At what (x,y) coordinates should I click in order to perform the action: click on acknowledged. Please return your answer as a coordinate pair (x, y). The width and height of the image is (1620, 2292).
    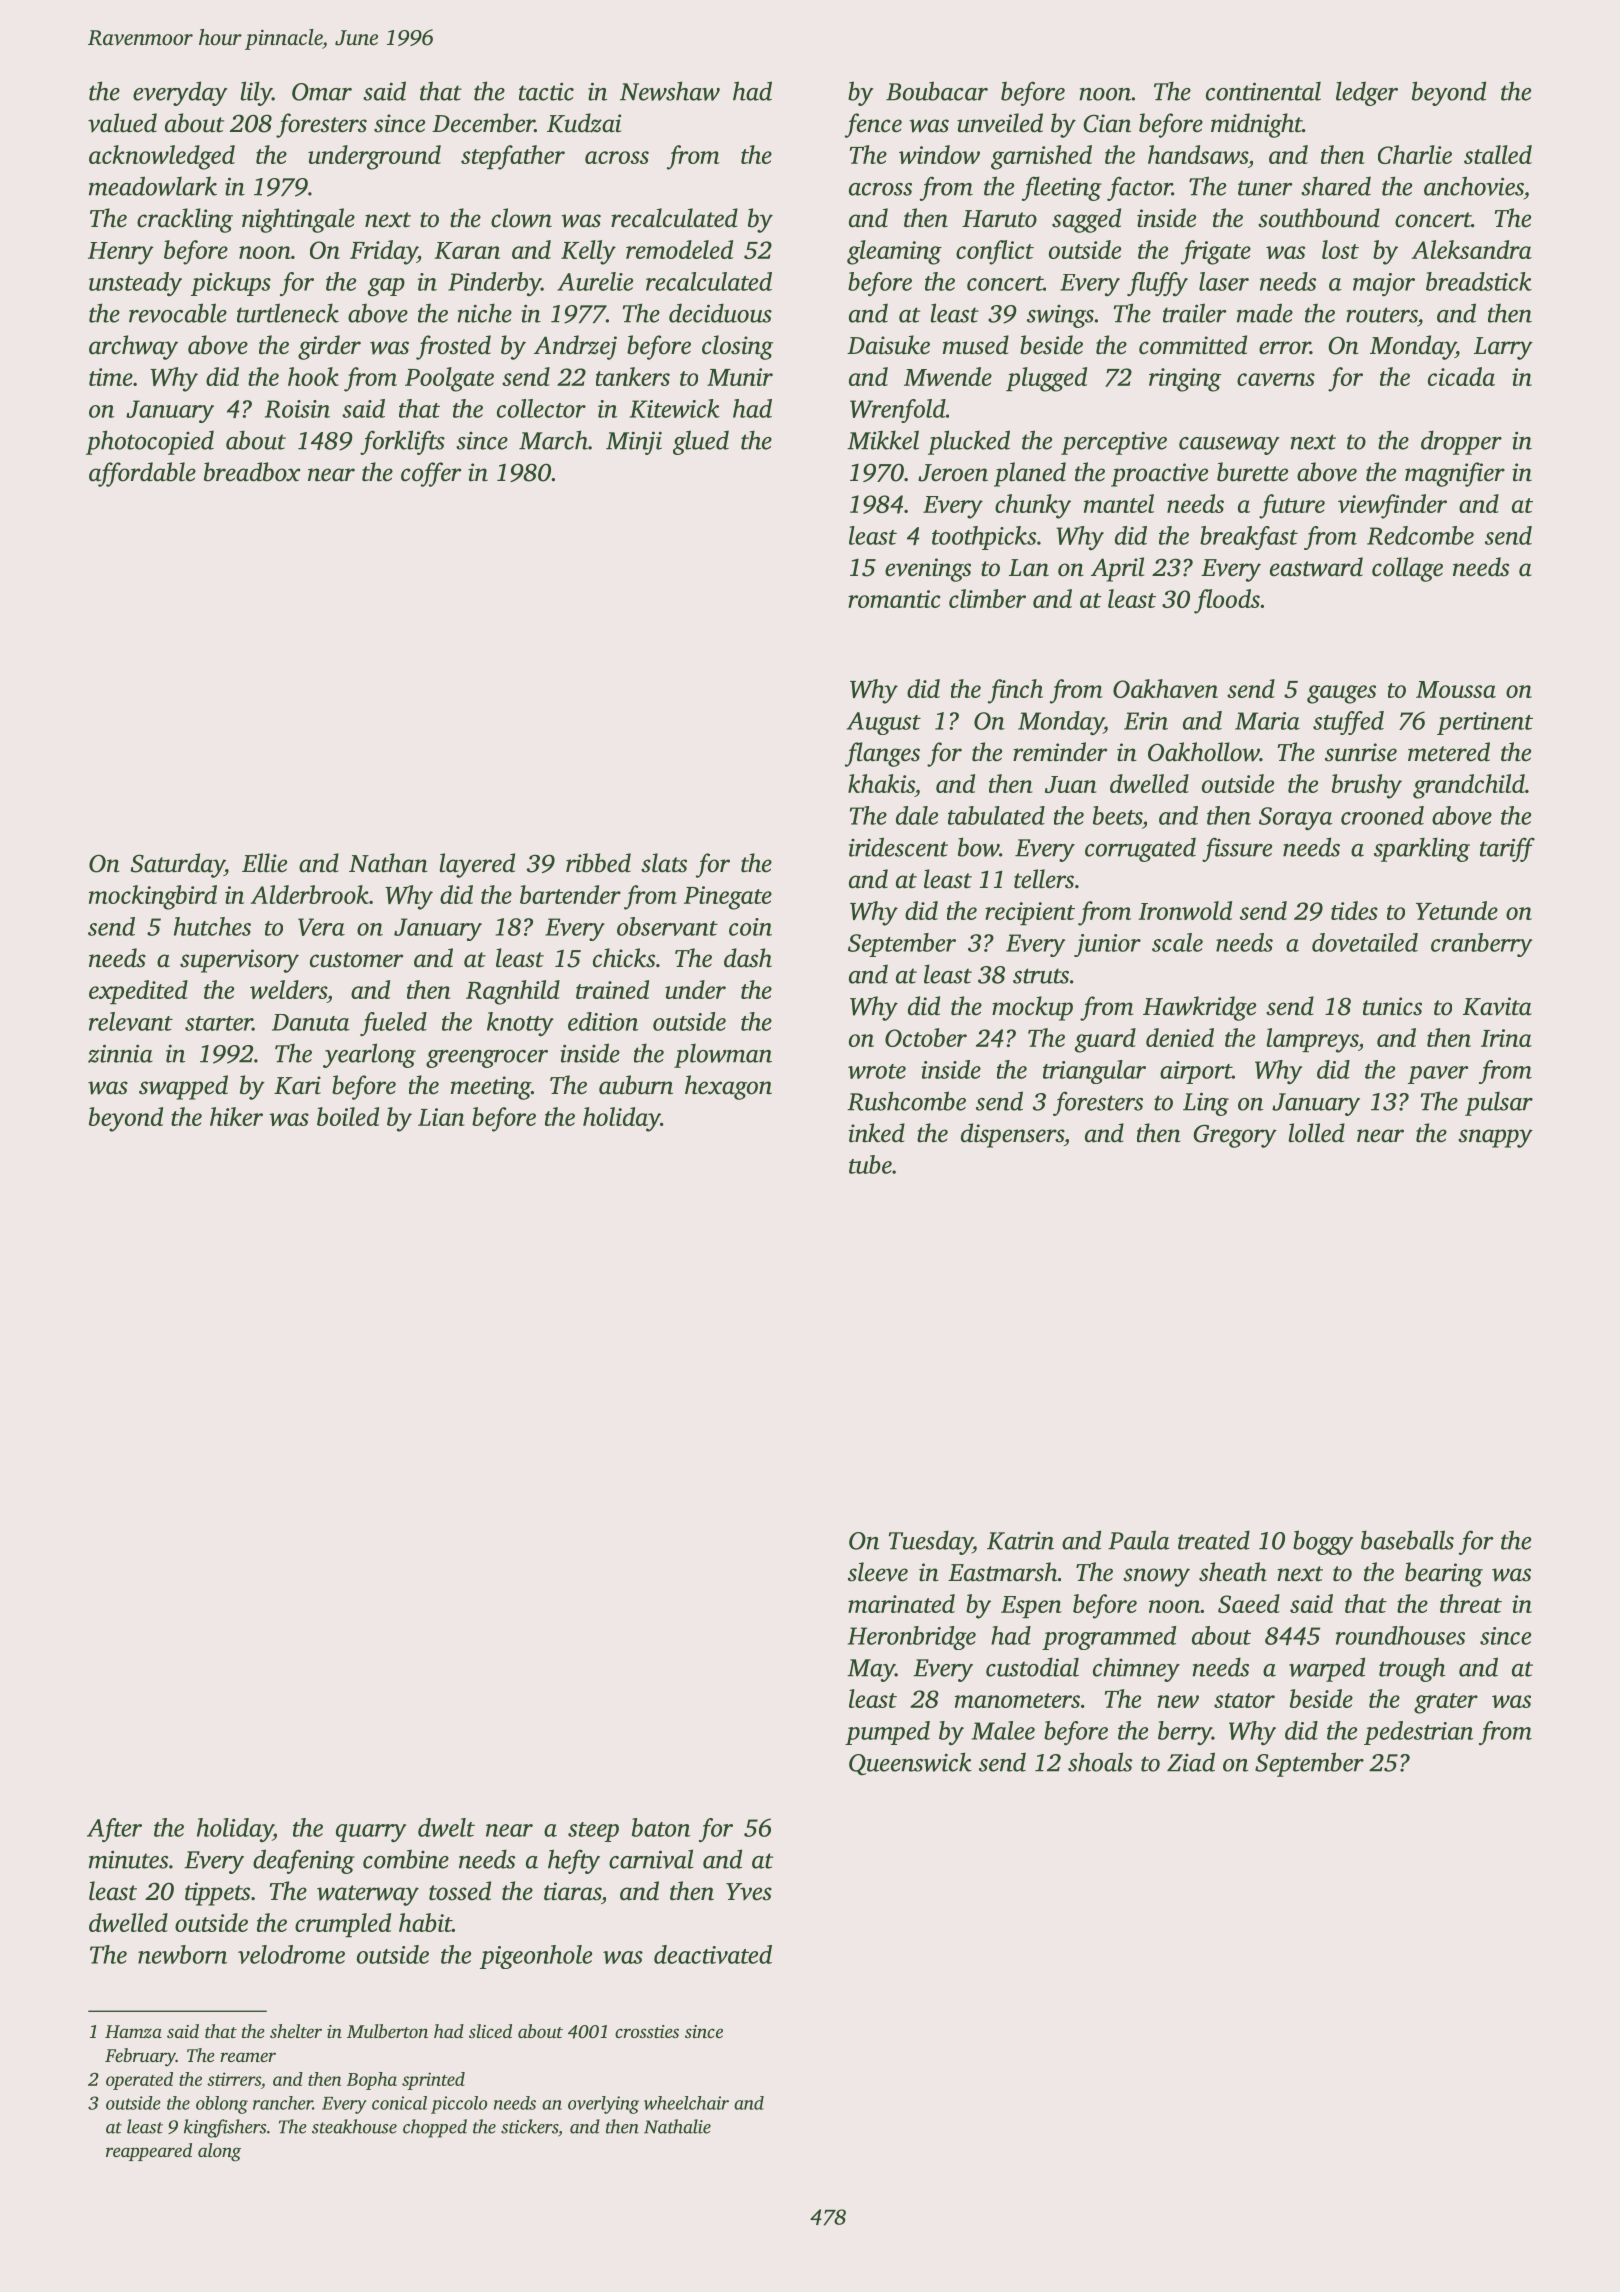
    Looking at the image, I should click on (162, 157).
